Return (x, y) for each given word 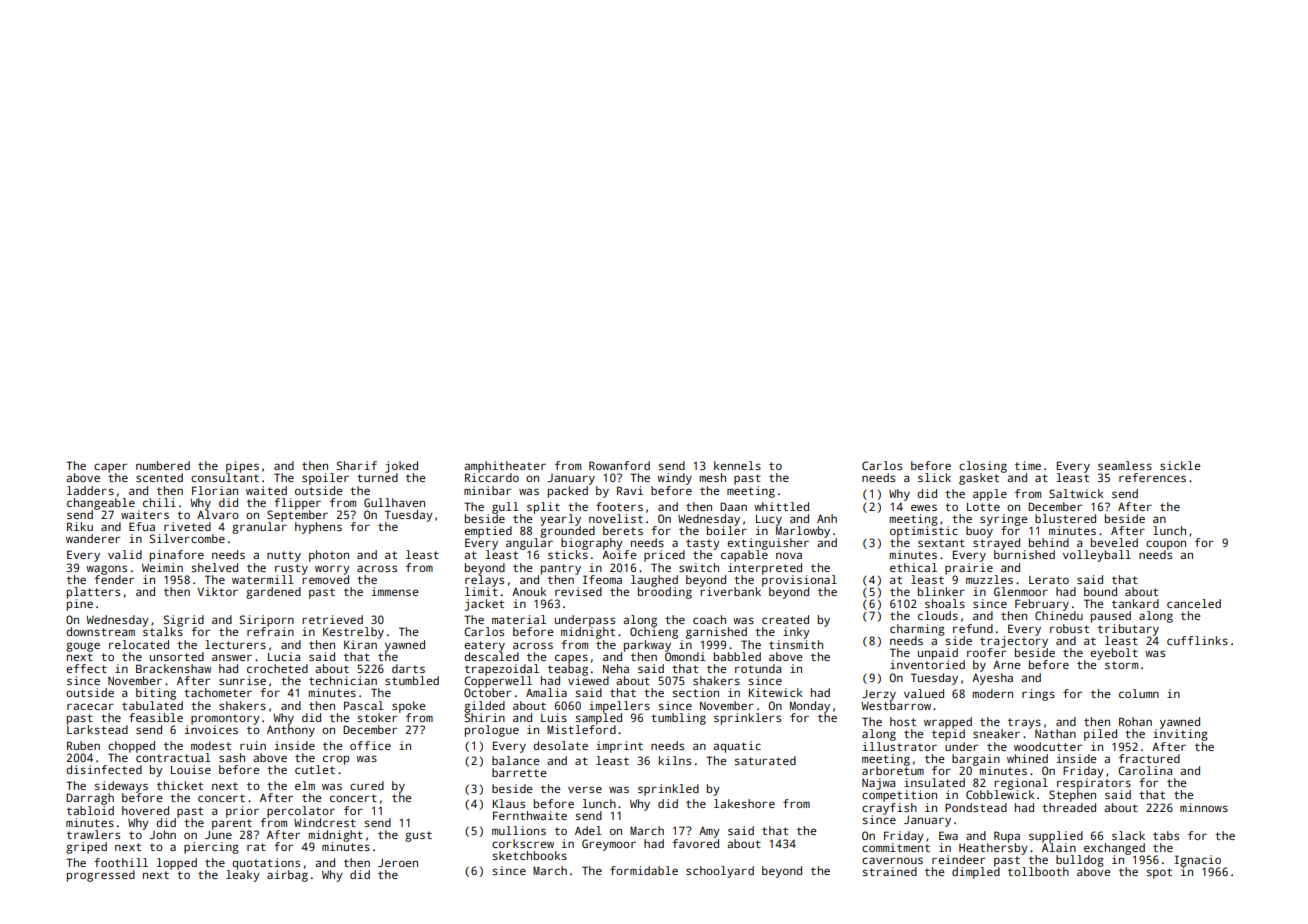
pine (80, 605)
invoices (211, 729)
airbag (287, 876)
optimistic (924, 532)
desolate (560, 745)
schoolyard (720, 872)
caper (110, 468)
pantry (561, 569)
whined (1027, 758)
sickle (1180, 465)
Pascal (364, 705)
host (903, 721)
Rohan (1135, 721)
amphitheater (505, 467)
